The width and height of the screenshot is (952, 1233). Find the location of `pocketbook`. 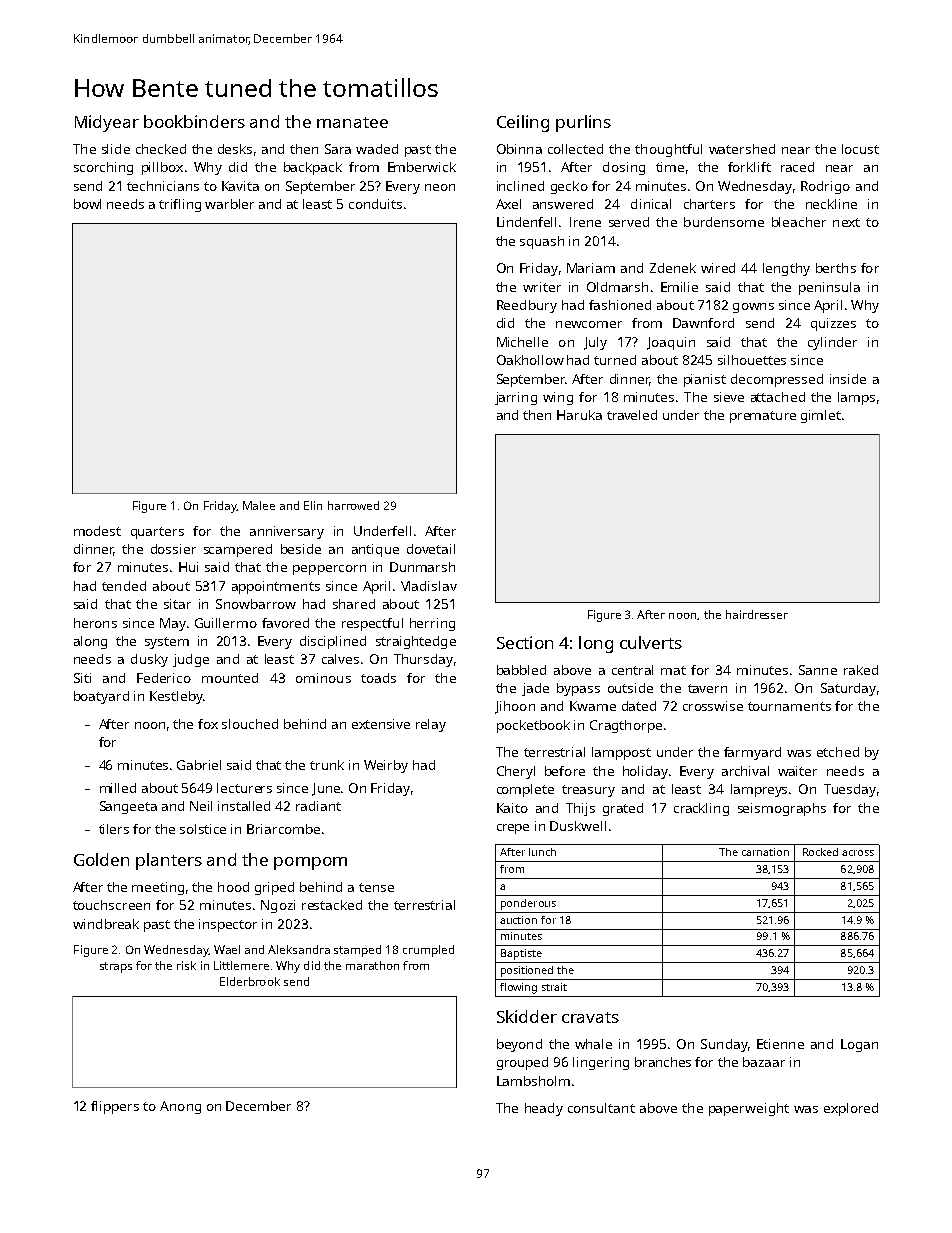

pocketbook is located at coordinates (533, 726).
